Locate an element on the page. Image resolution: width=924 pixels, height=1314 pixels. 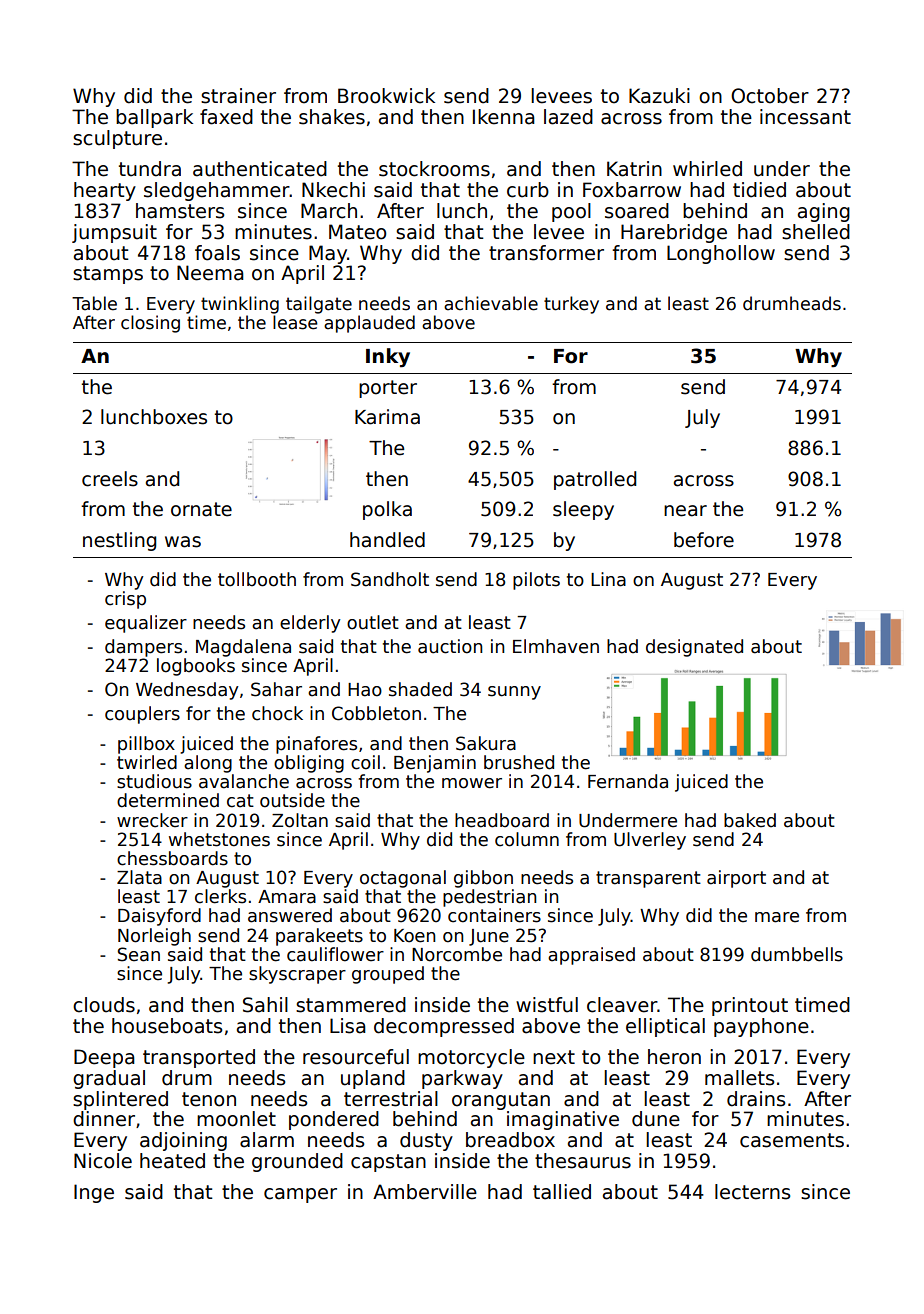
creels is located at coordinates (110, 479).
